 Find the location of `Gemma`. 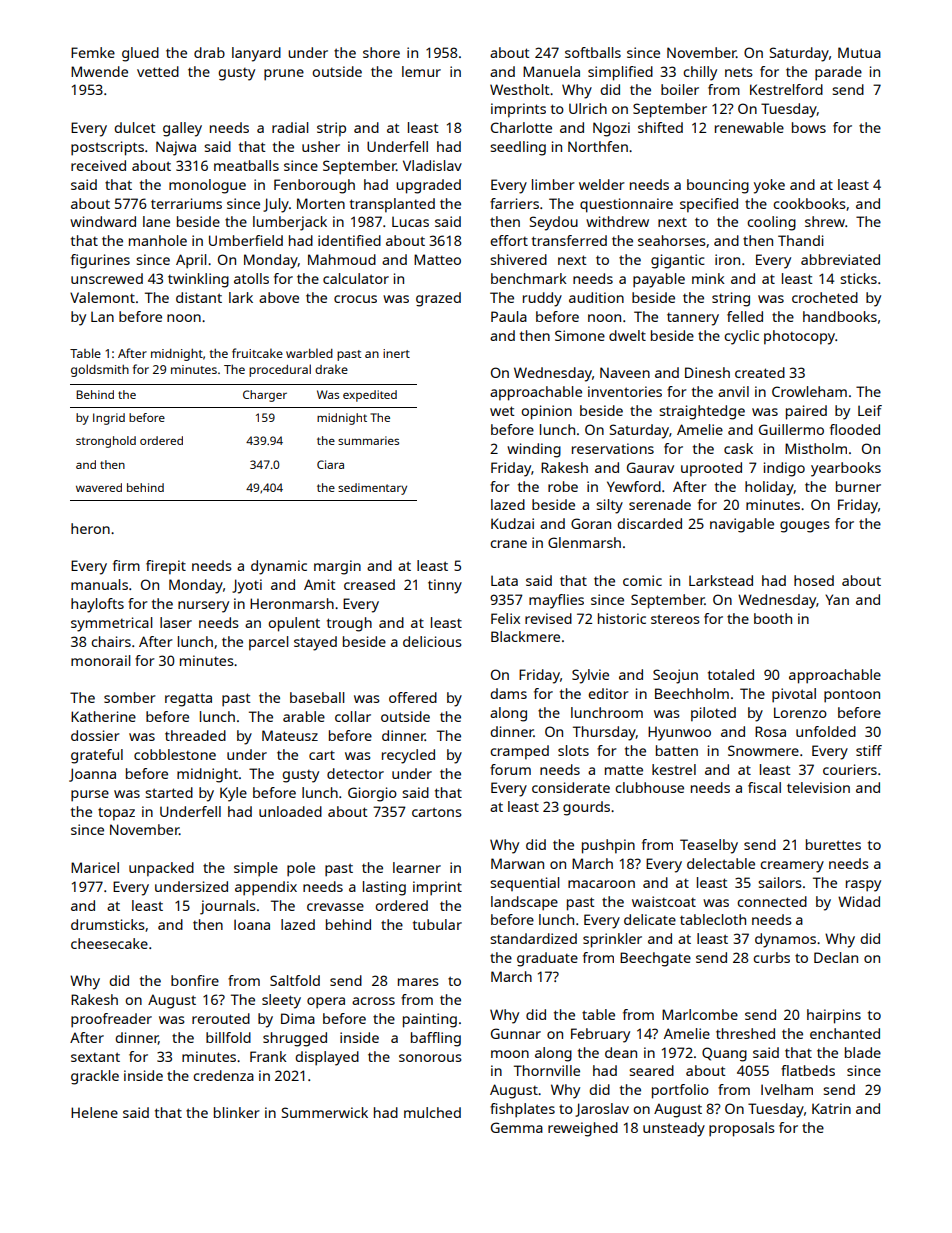

Gemma is located at coordinates (517, 1127).
